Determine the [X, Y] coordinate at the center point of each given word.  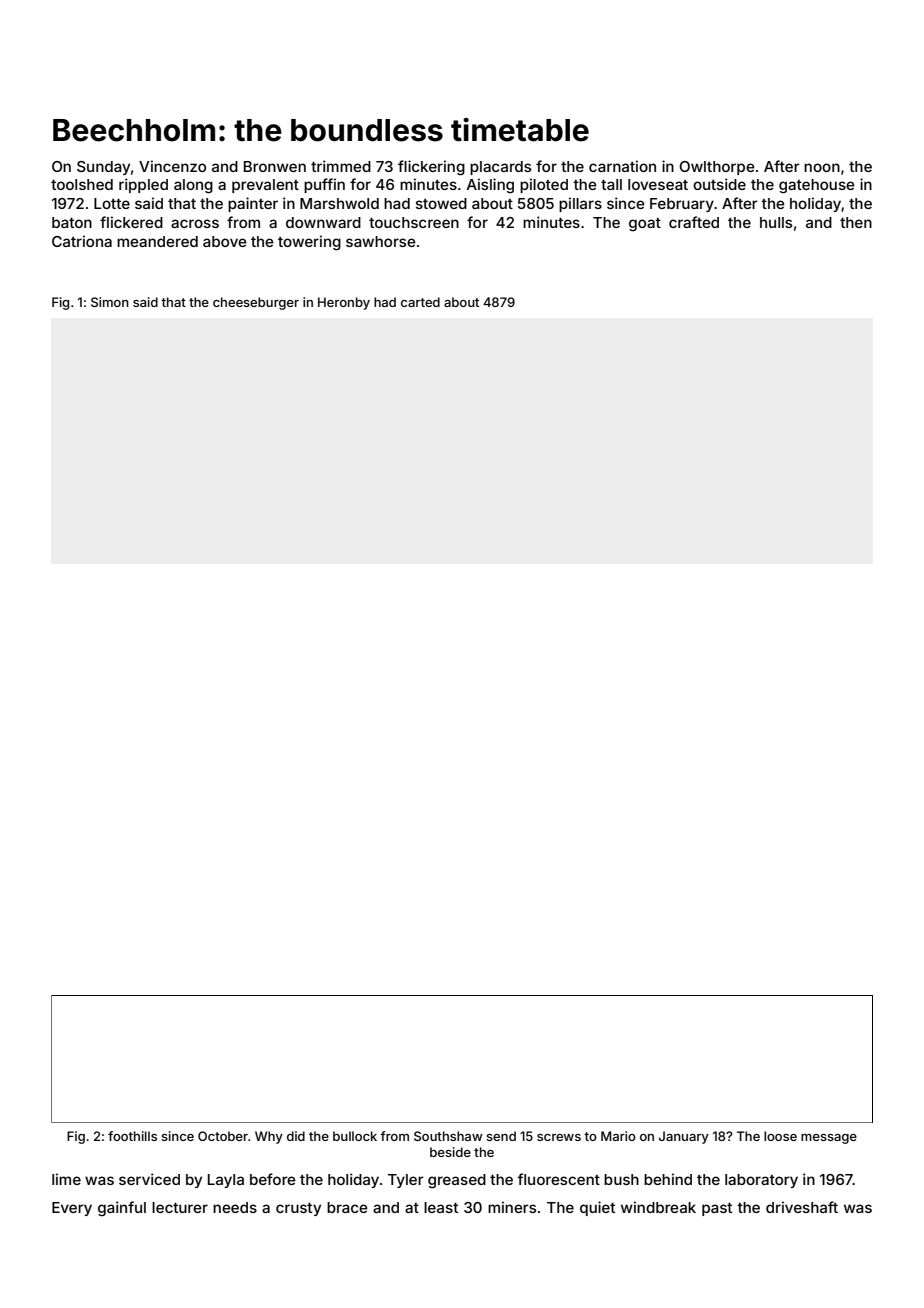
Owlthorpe [717, 168]
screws [559, 1137]
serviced [149, 1179]
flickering [431, 168]
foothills [132, 1136]
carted [420, 302]
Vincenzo [172, 166]
